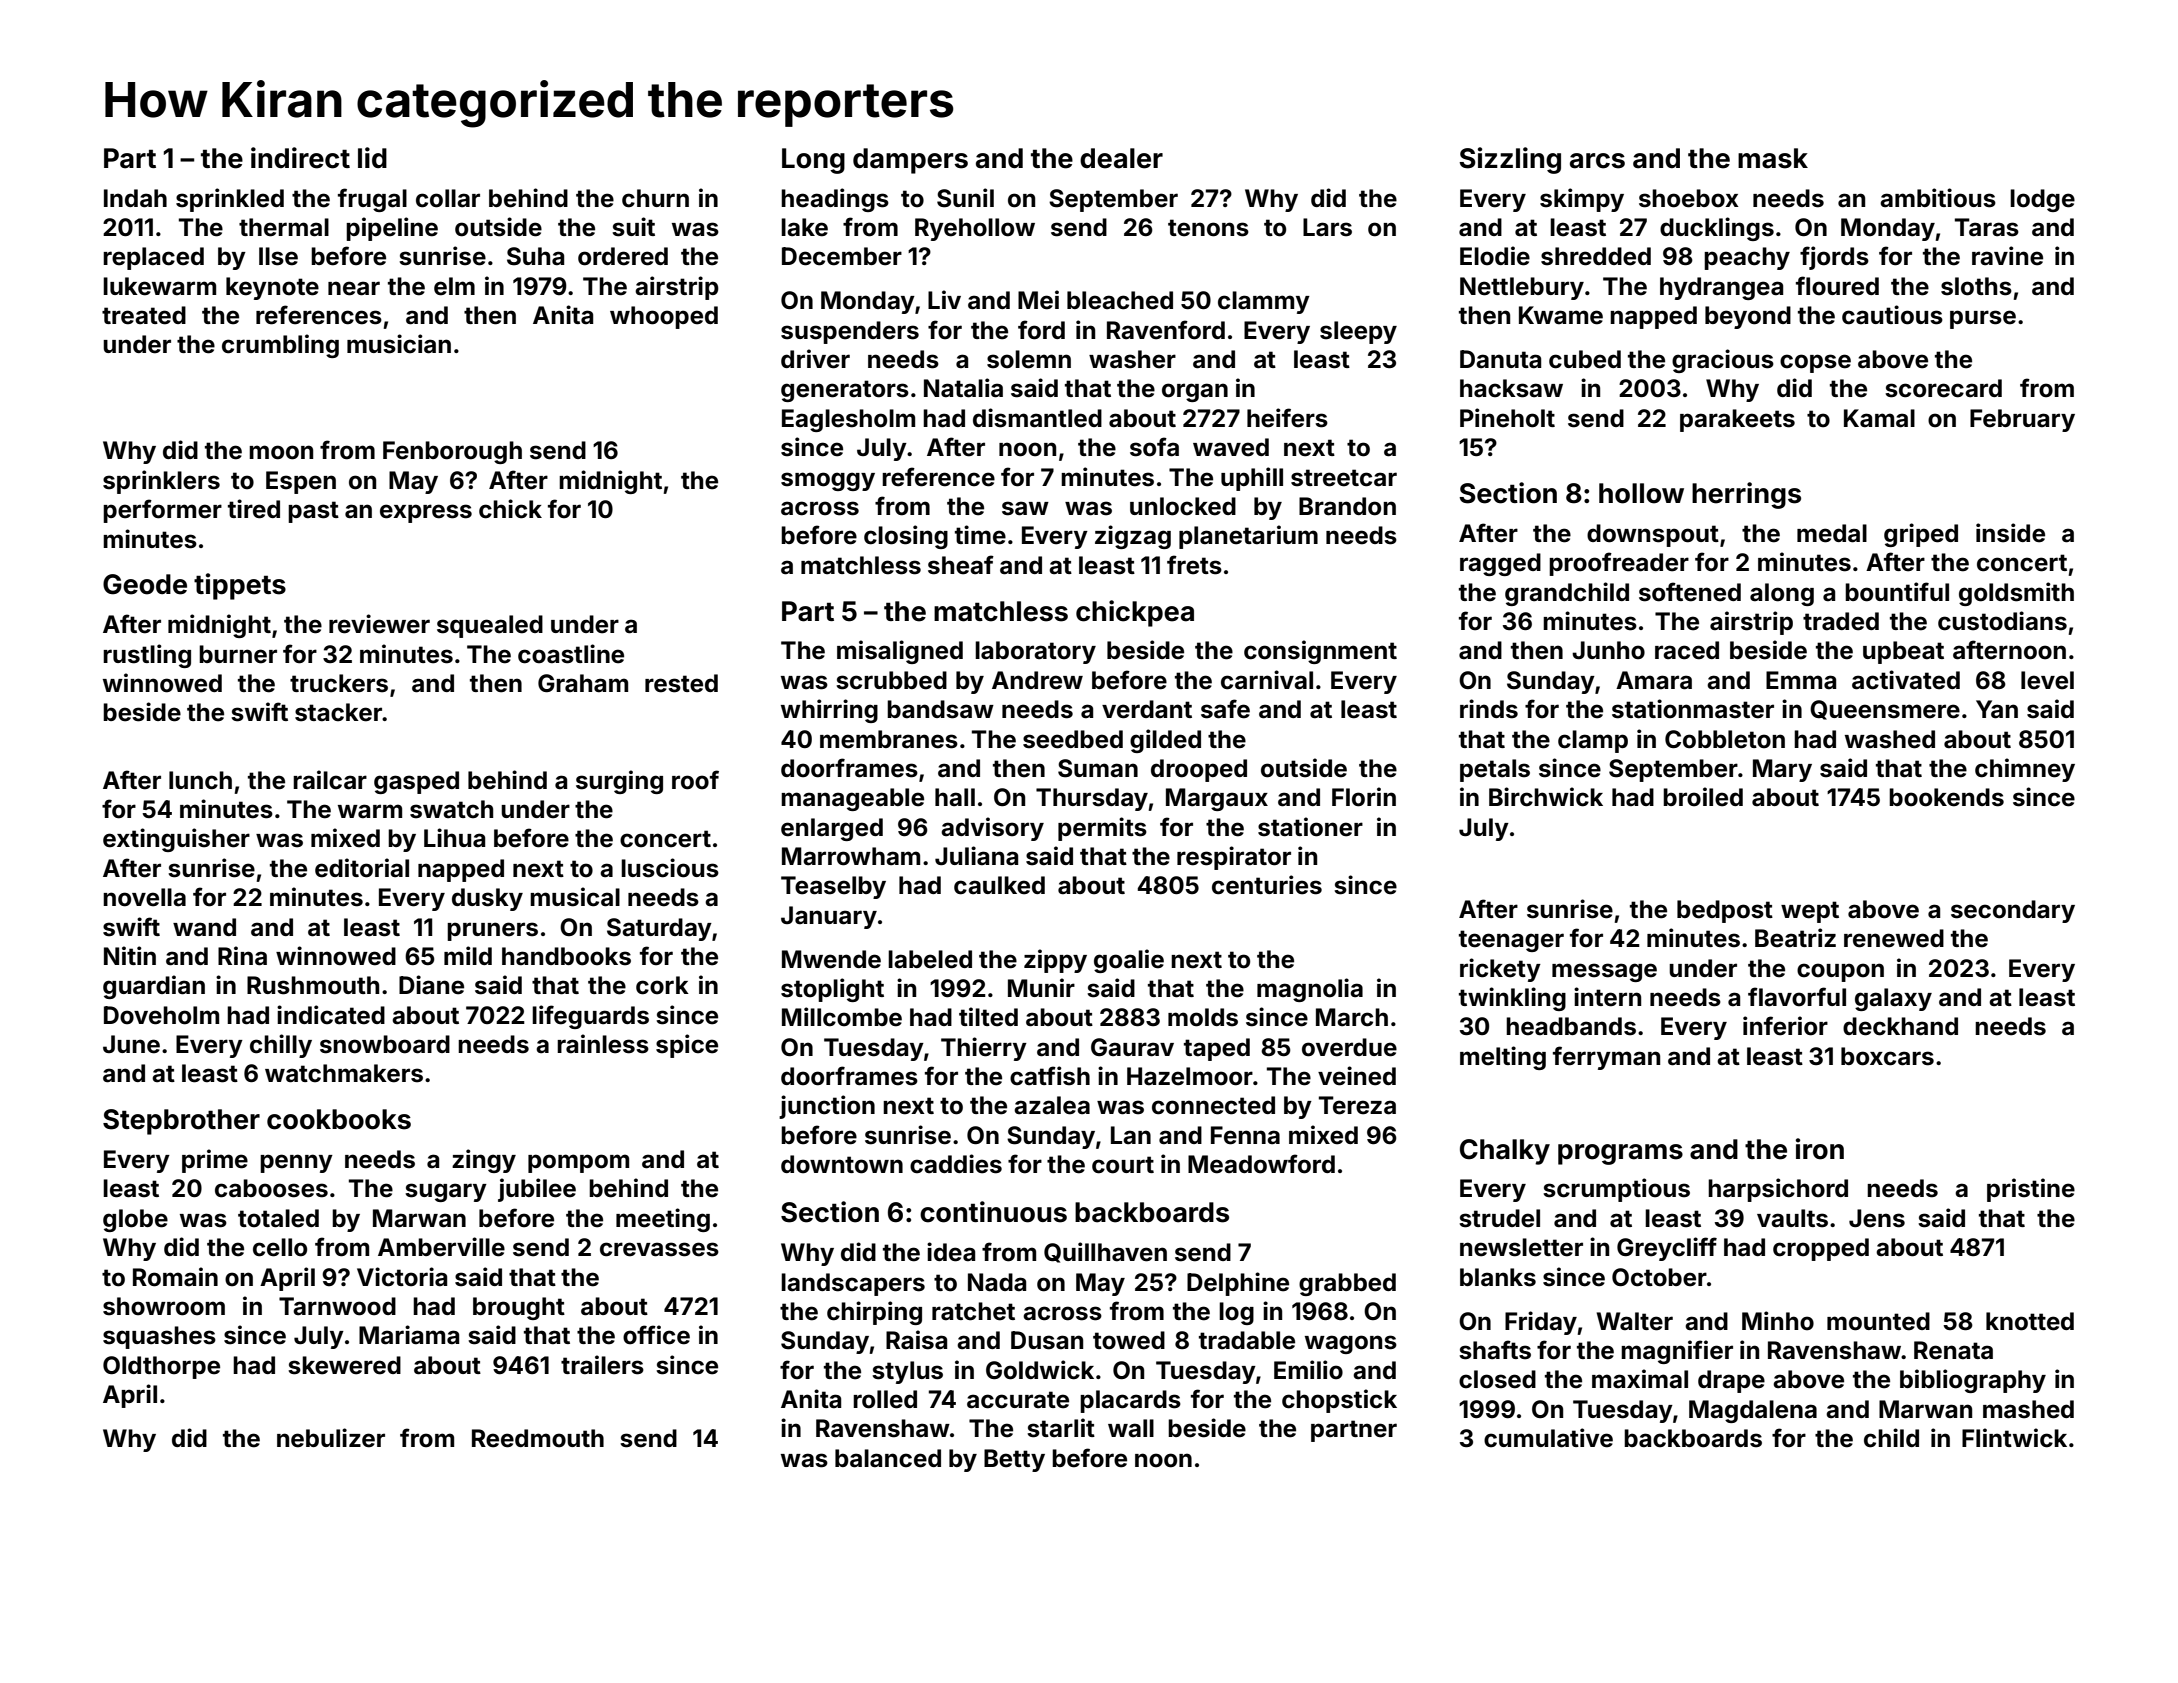 The height and width of the screenshot is (1683, 2178). Describe the element at coordinates (965, 198) in the screenshot. I see `Sunil` at that location.
